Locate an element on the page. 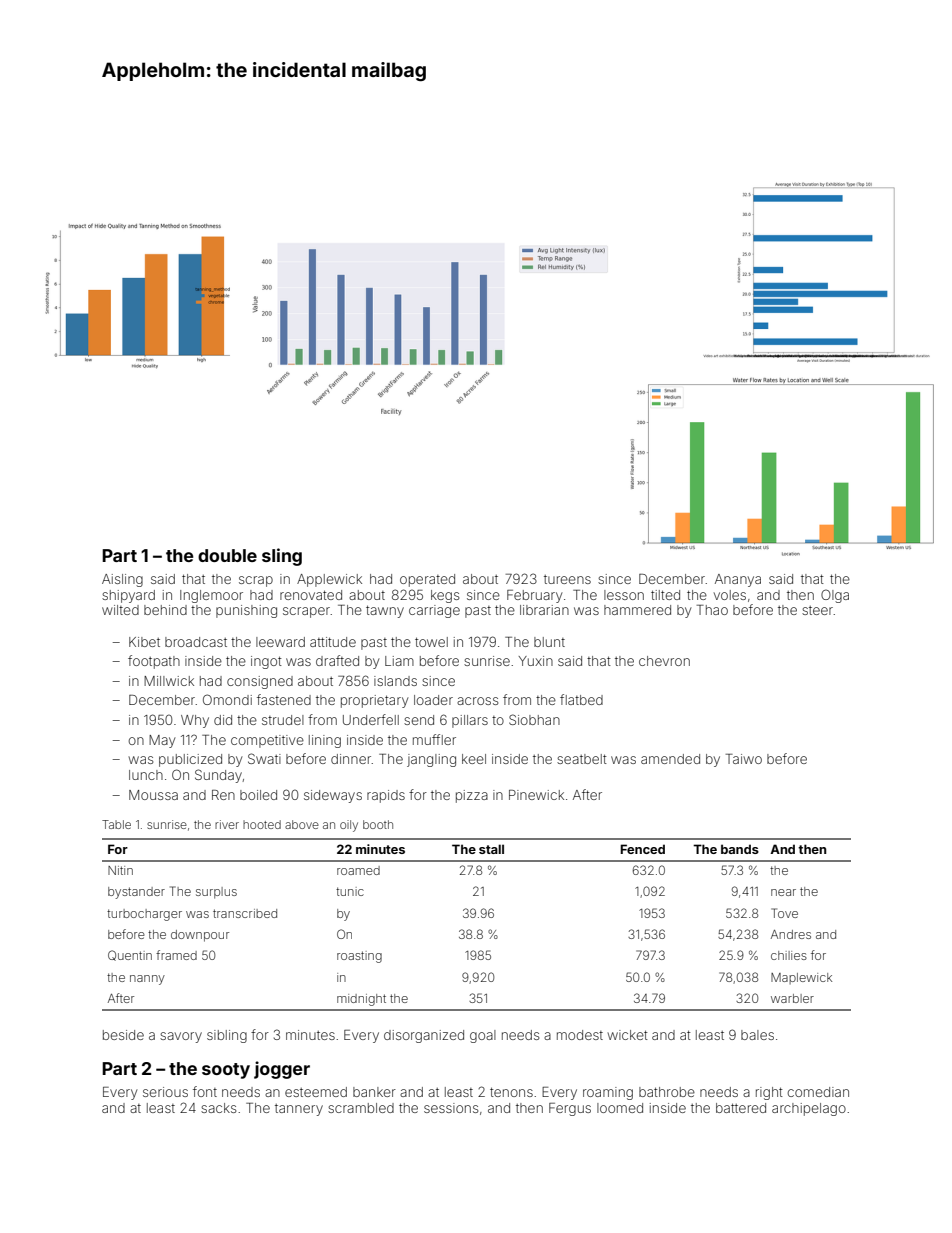 This document has width=952, height=1233. roasting is located at coordinates (359, 957).
